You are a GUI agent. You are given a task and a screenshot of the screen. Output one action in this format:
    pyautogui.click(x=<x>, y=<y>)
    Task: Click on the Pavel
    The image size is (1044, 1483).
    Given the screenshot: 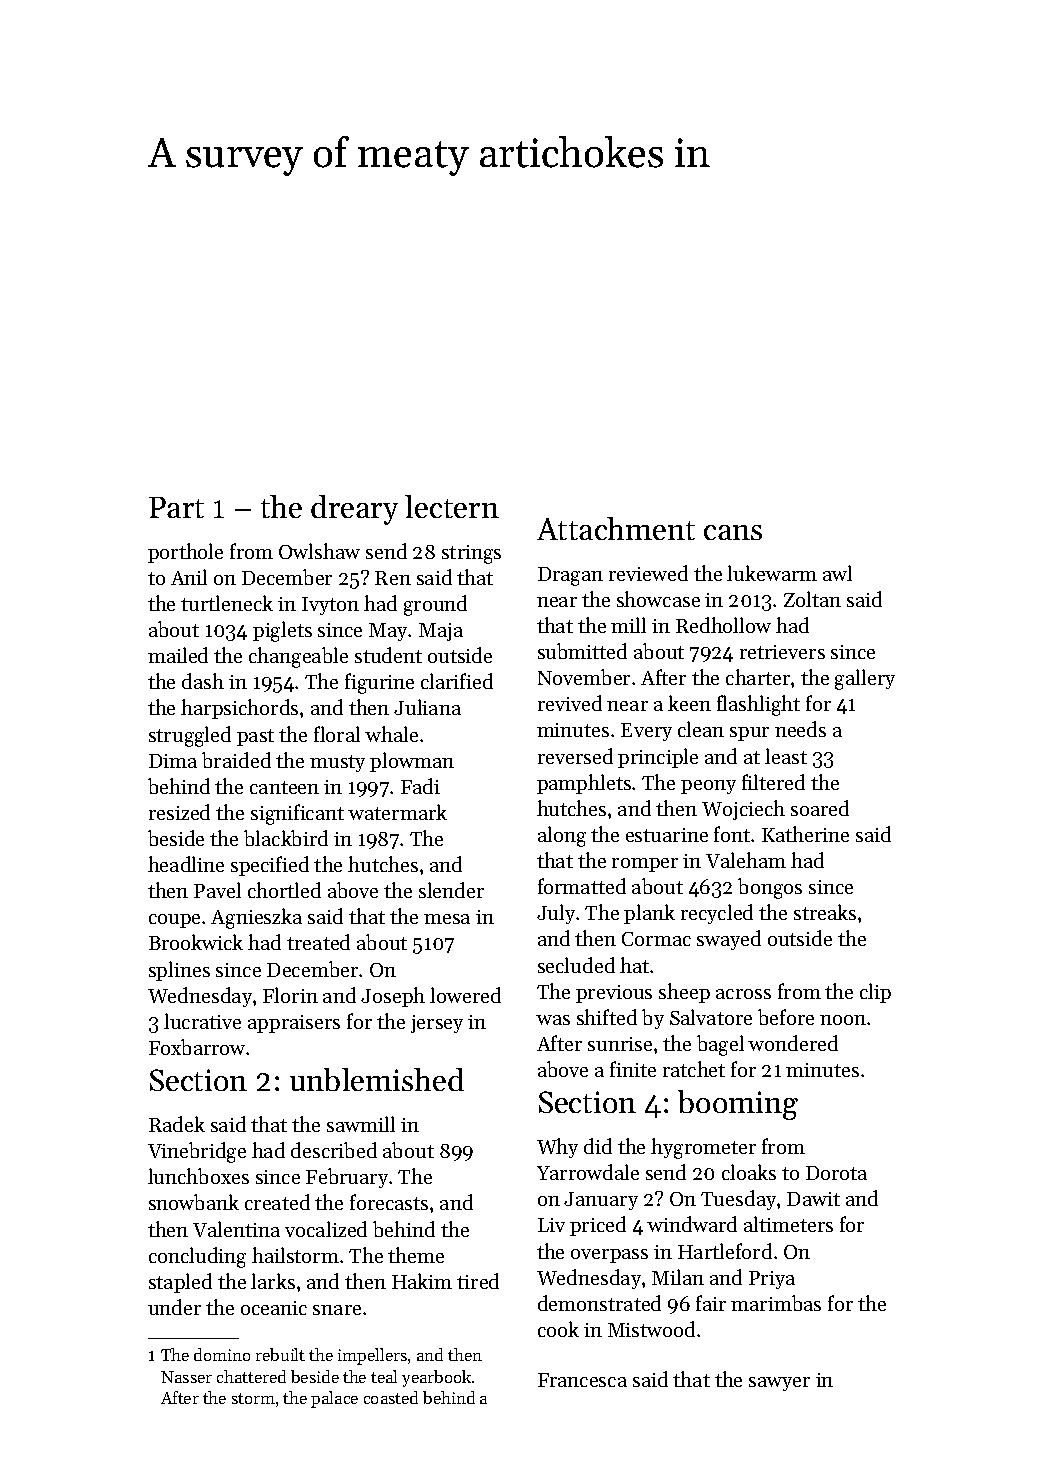 What is the action you would take?
    pyautogui.click(x=217, y=890)
